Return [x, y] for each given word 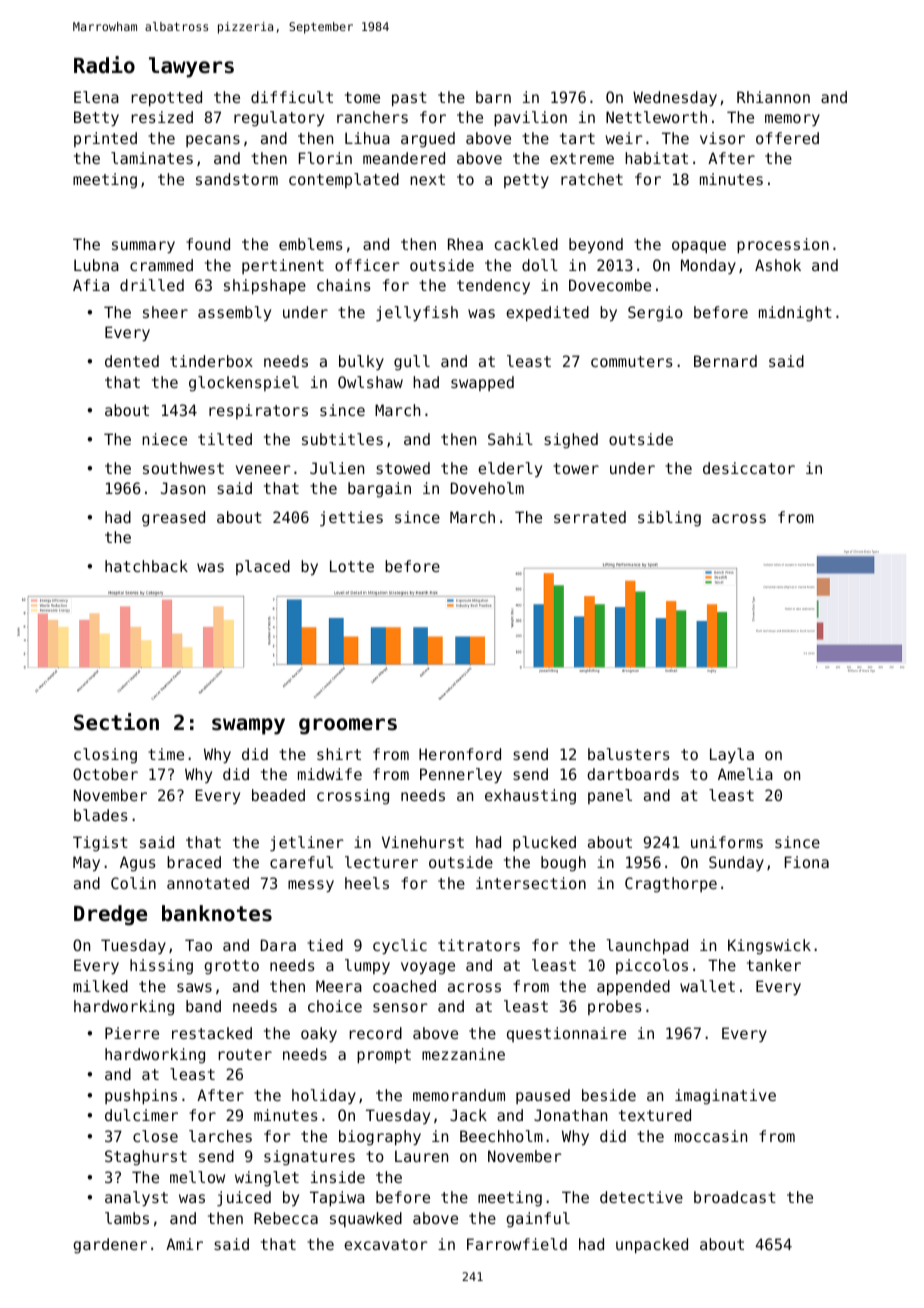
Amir [184, 1244]
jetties [351, 518]
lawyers [191, 67]
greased [173, 519]
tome [362, 97]
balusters [629, 754]
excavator [386, 1244]
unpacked [652, 1245]
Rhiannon [773, 97]
